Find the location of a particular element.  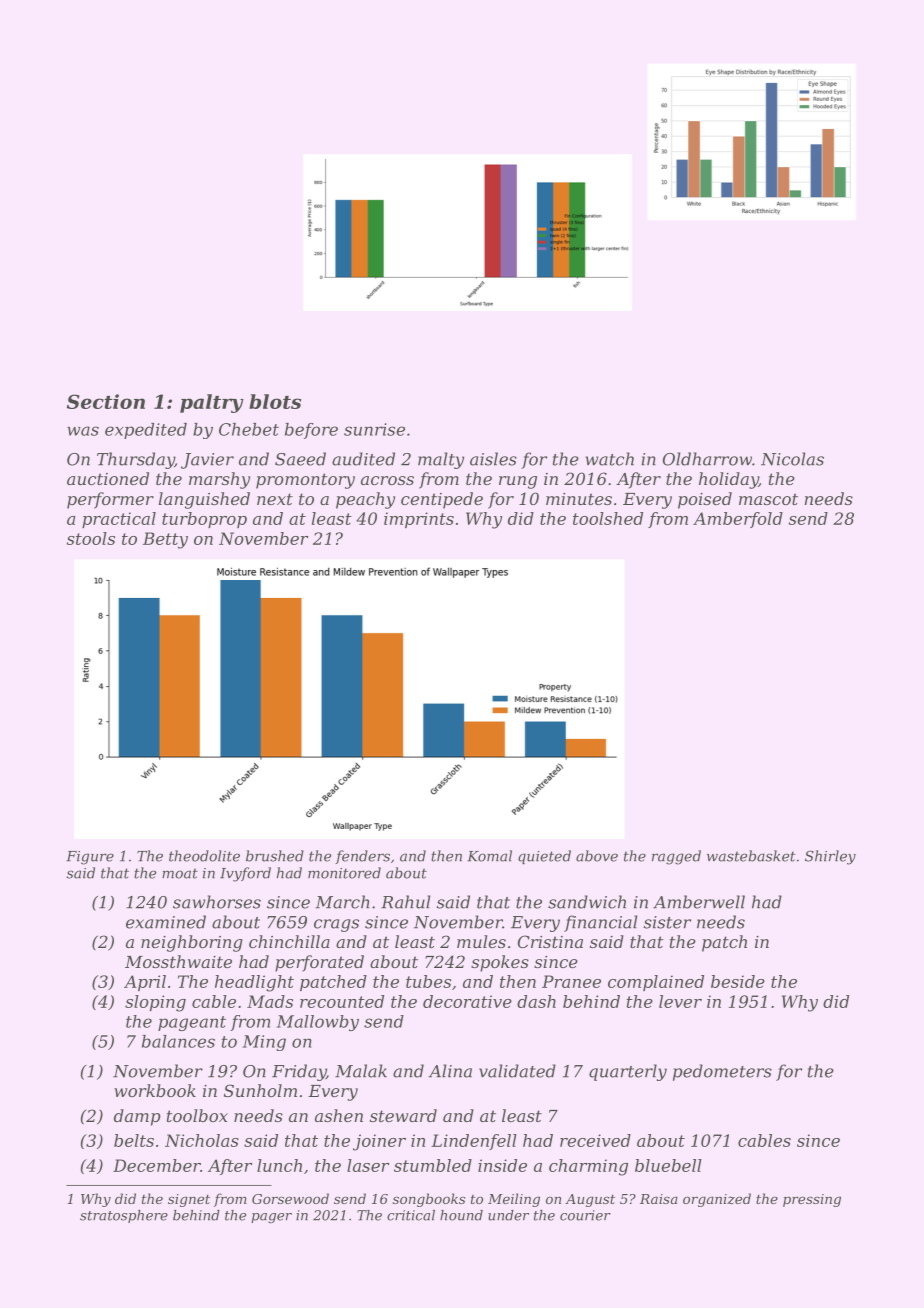

theodolite is located at coordinates (204, 856).
